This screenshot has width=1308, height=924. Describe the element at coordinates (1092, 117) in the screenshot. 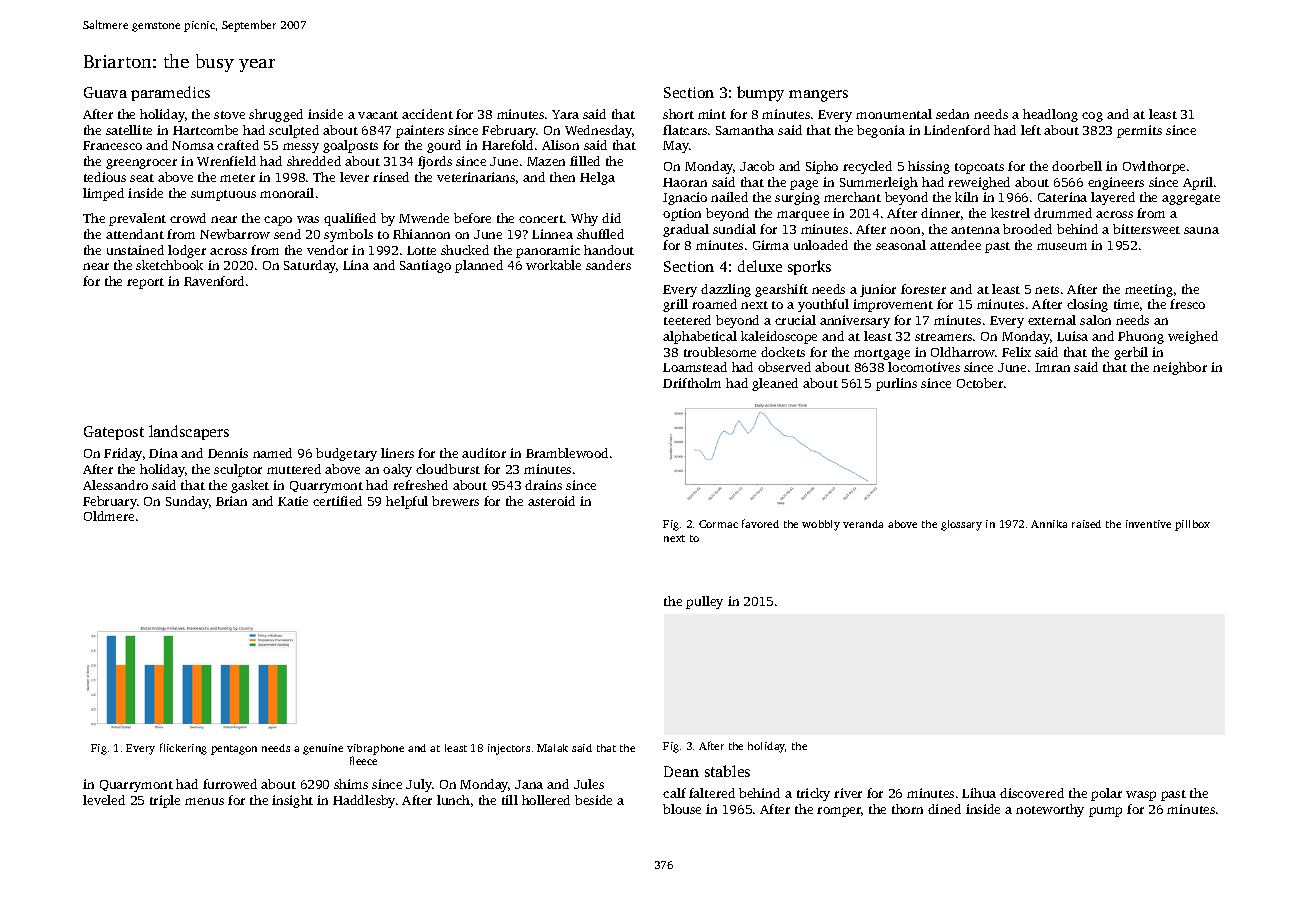

I see `cog` at that location.
